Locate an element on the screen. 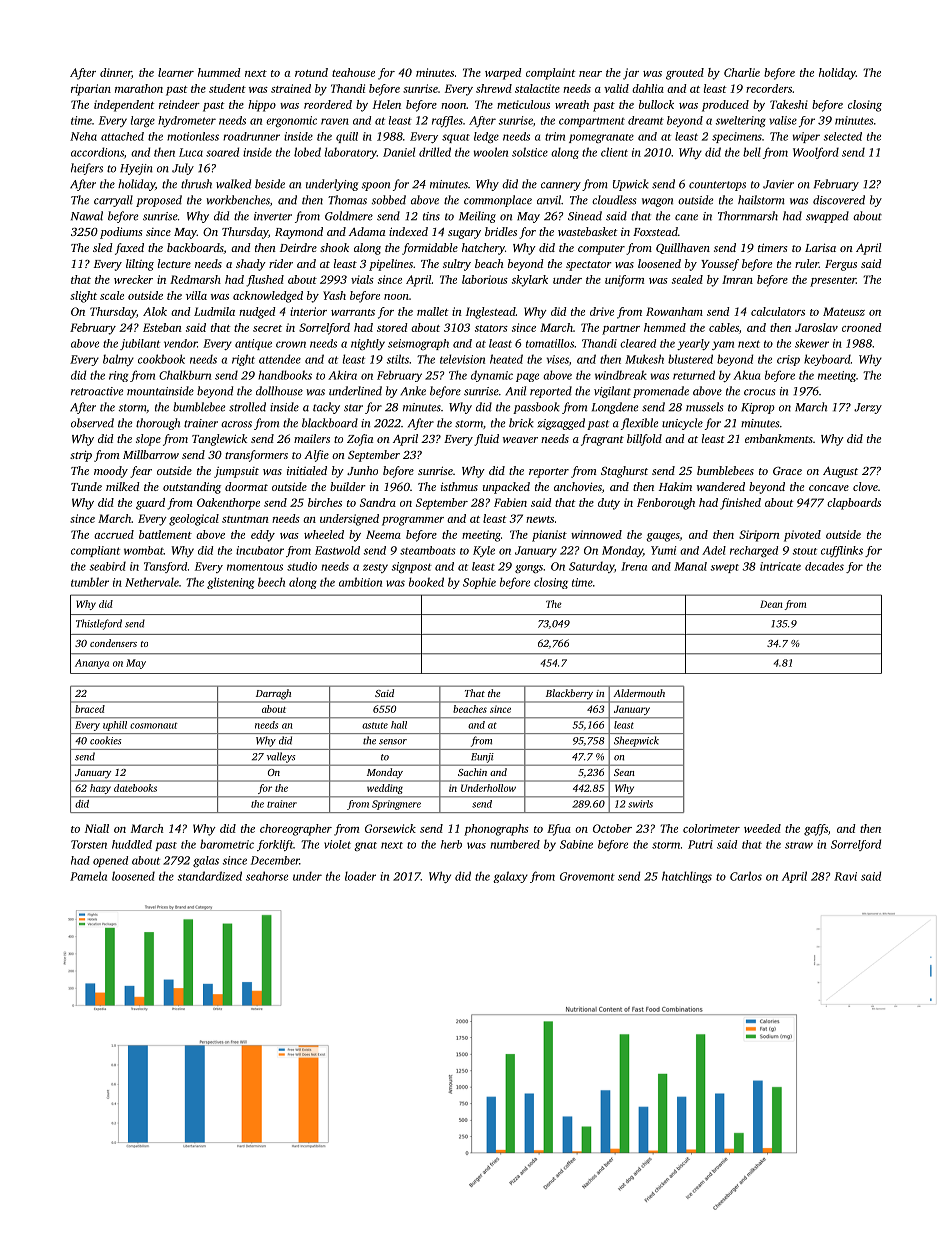  galaxy is located at coordinates (510, 877).
